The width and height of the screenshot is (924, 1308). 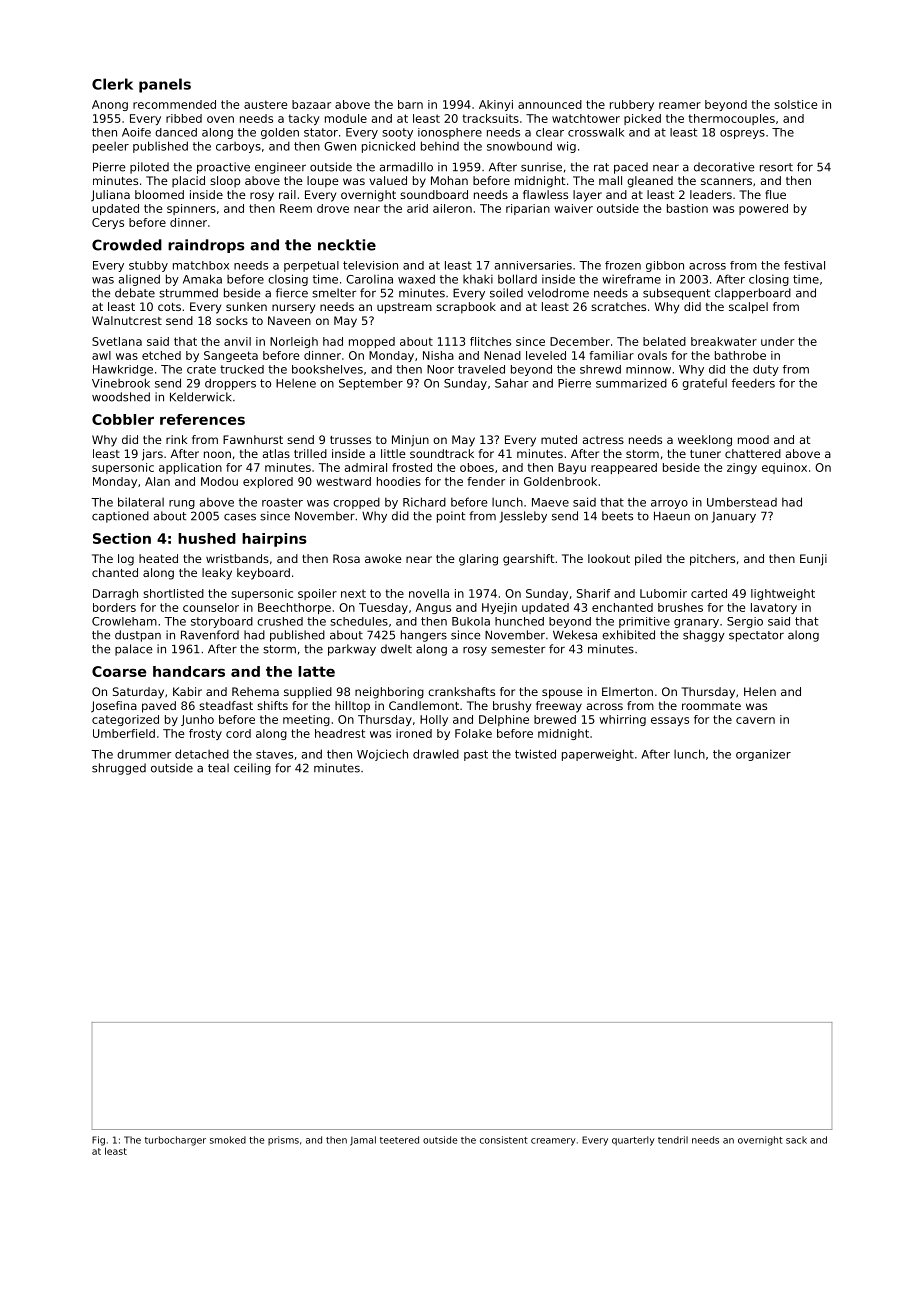 What do you see at coordinates (217, 454) in the screenshot?
I see `noon` at bounding box center [217, 454].
